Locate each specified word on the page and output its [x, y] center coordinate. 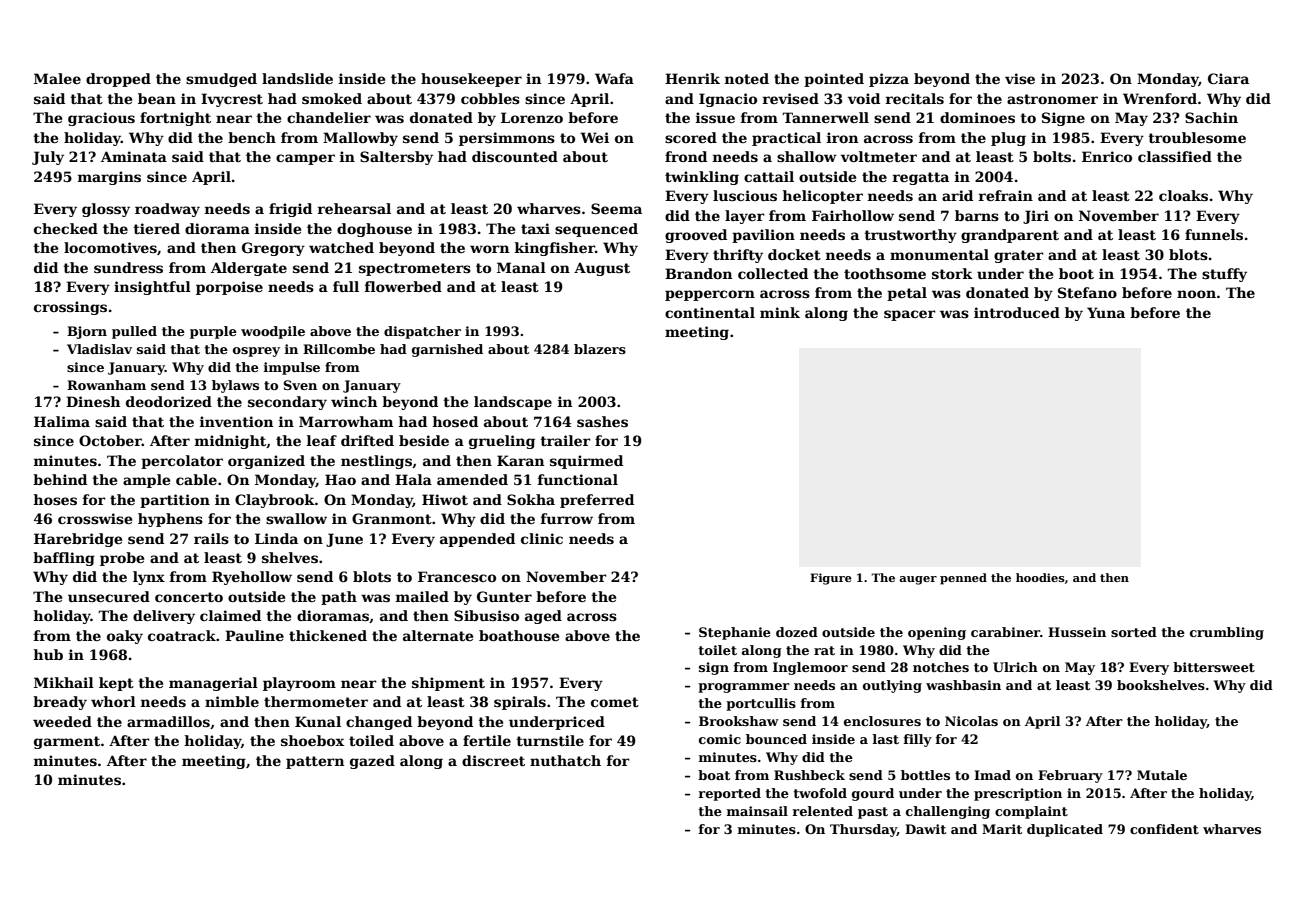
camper [305, 159]
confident [1164, 829]
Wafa [614, 78]
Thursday [863, 830]
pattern [315, 762]
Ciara [1228, 78]
